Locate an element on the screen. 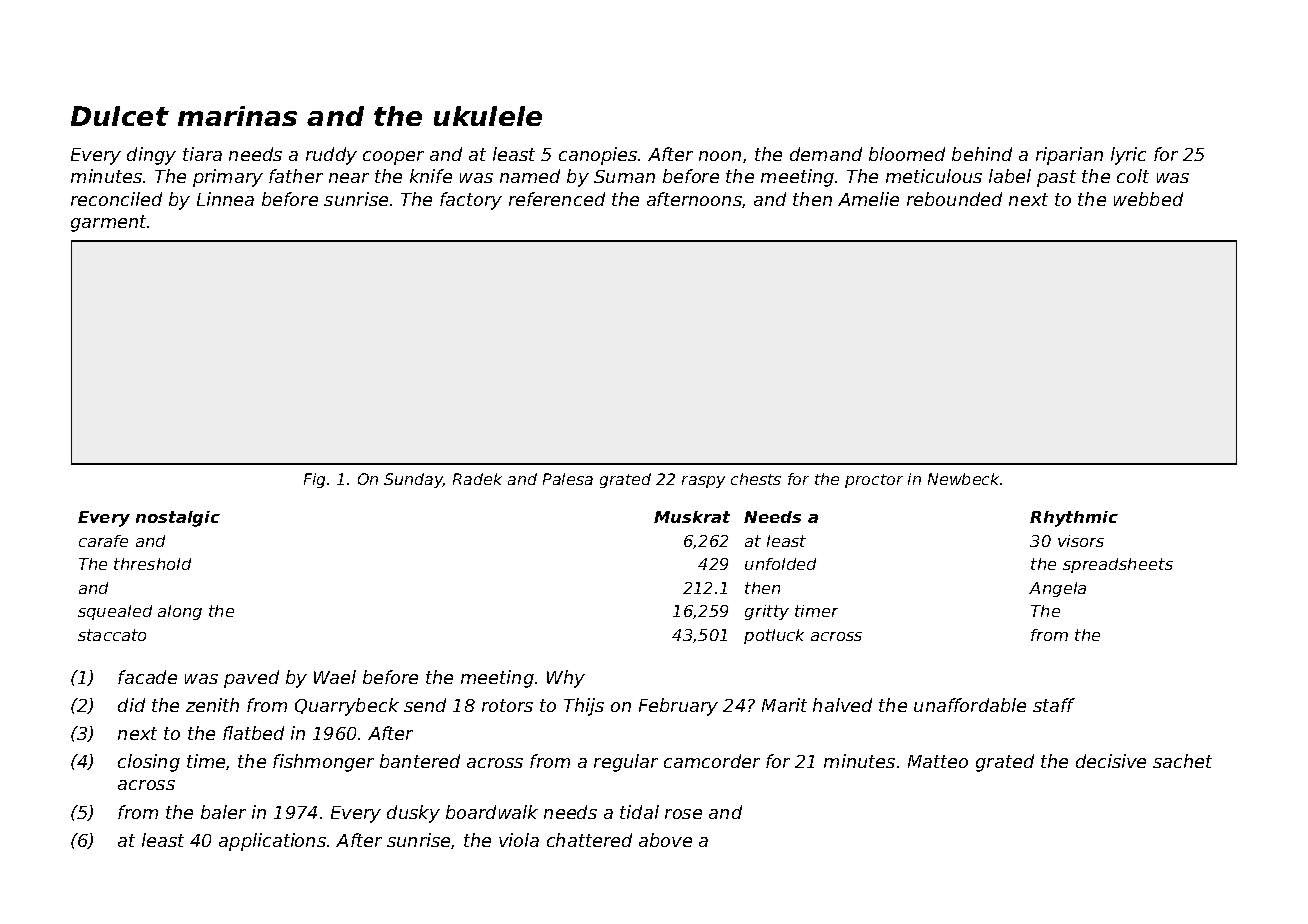  fishmonger is located at coordinates (323, 763).
